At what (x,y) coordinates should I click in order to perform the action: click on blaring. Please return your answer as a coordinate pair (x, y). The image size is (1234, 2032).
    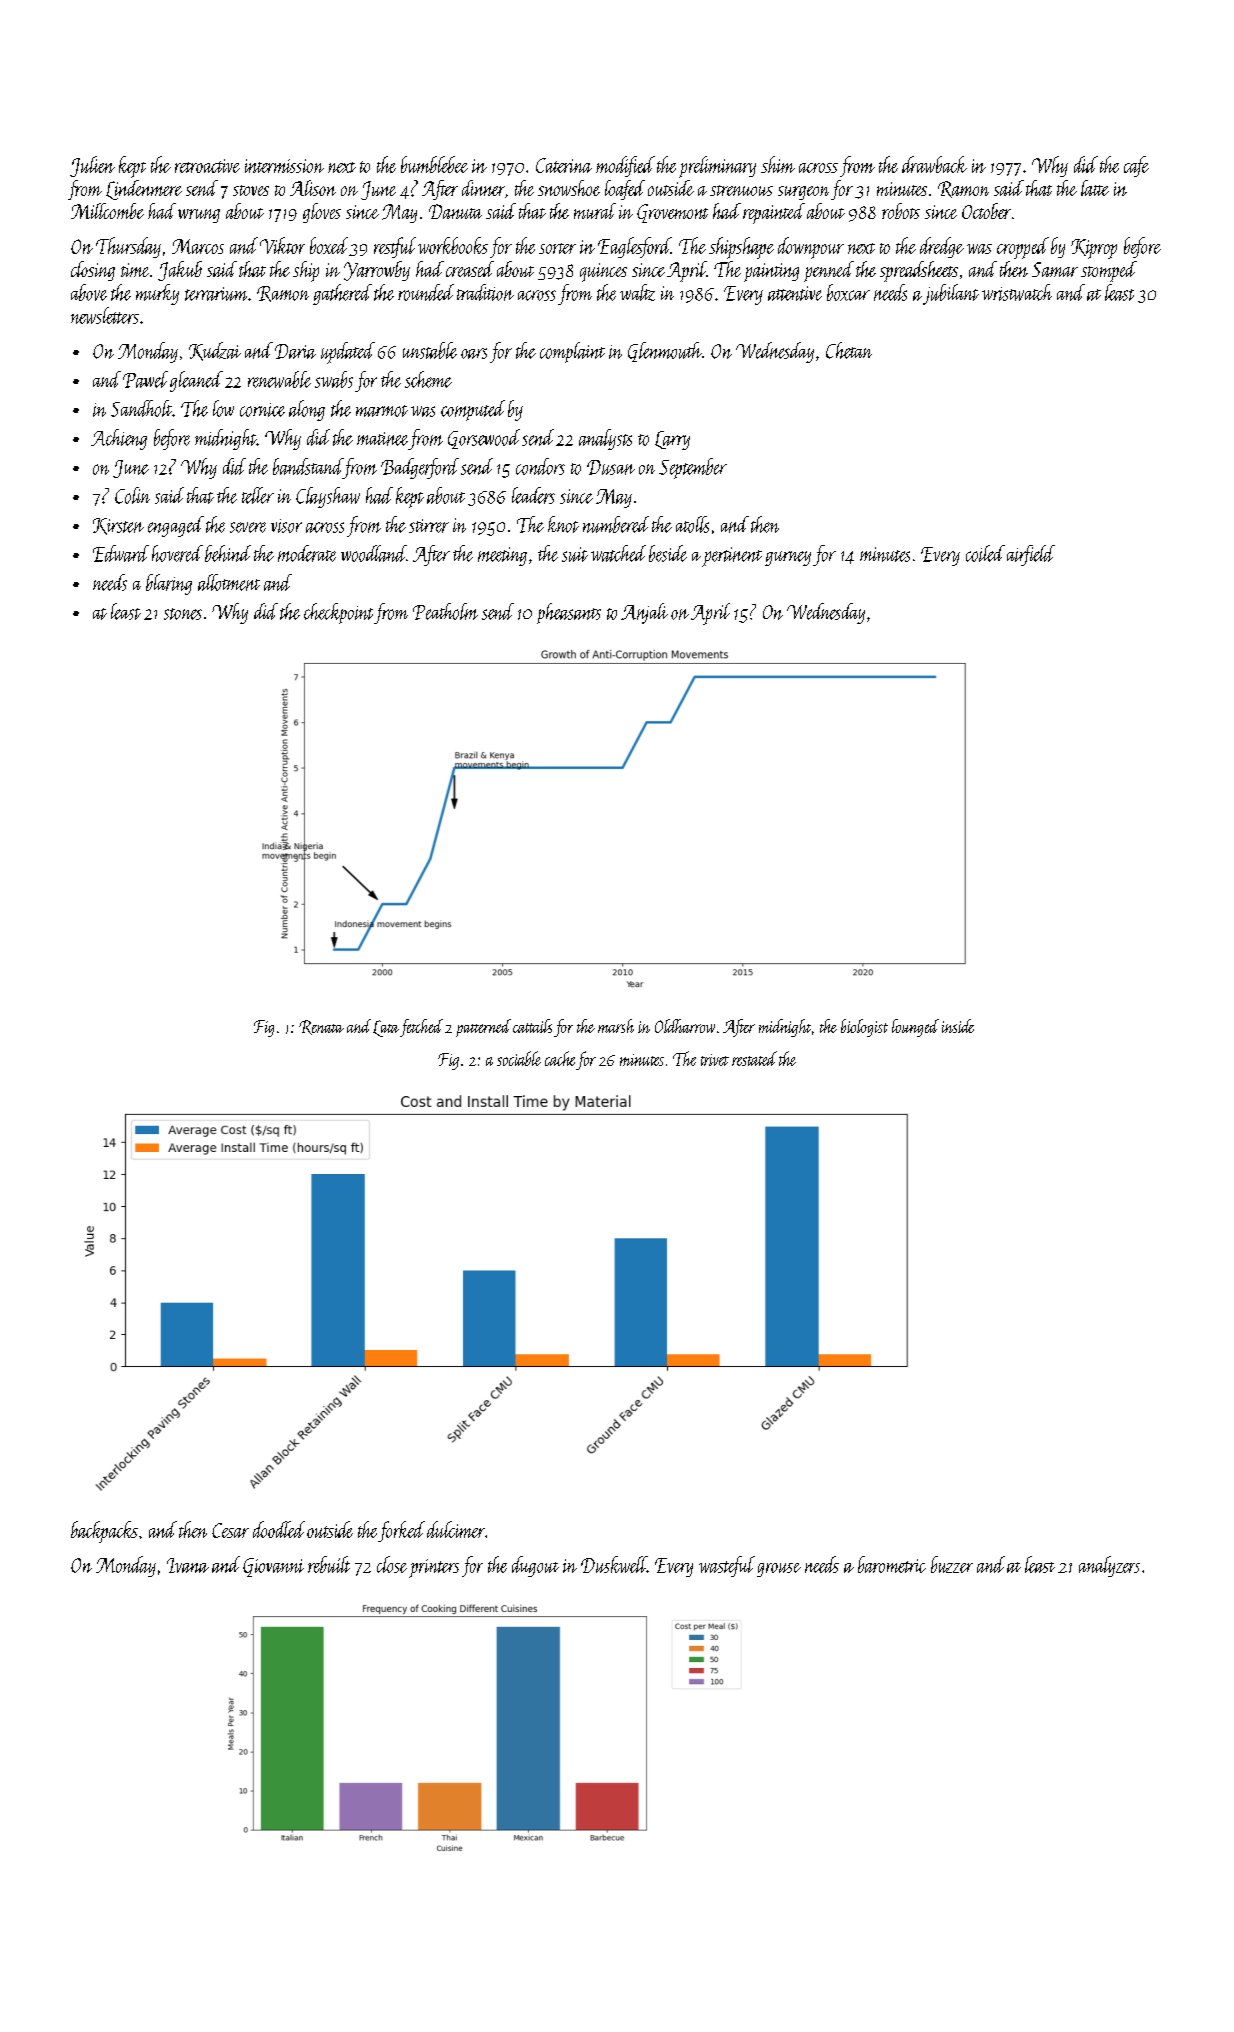
    Looking at the image, I should click on (169, 584).
